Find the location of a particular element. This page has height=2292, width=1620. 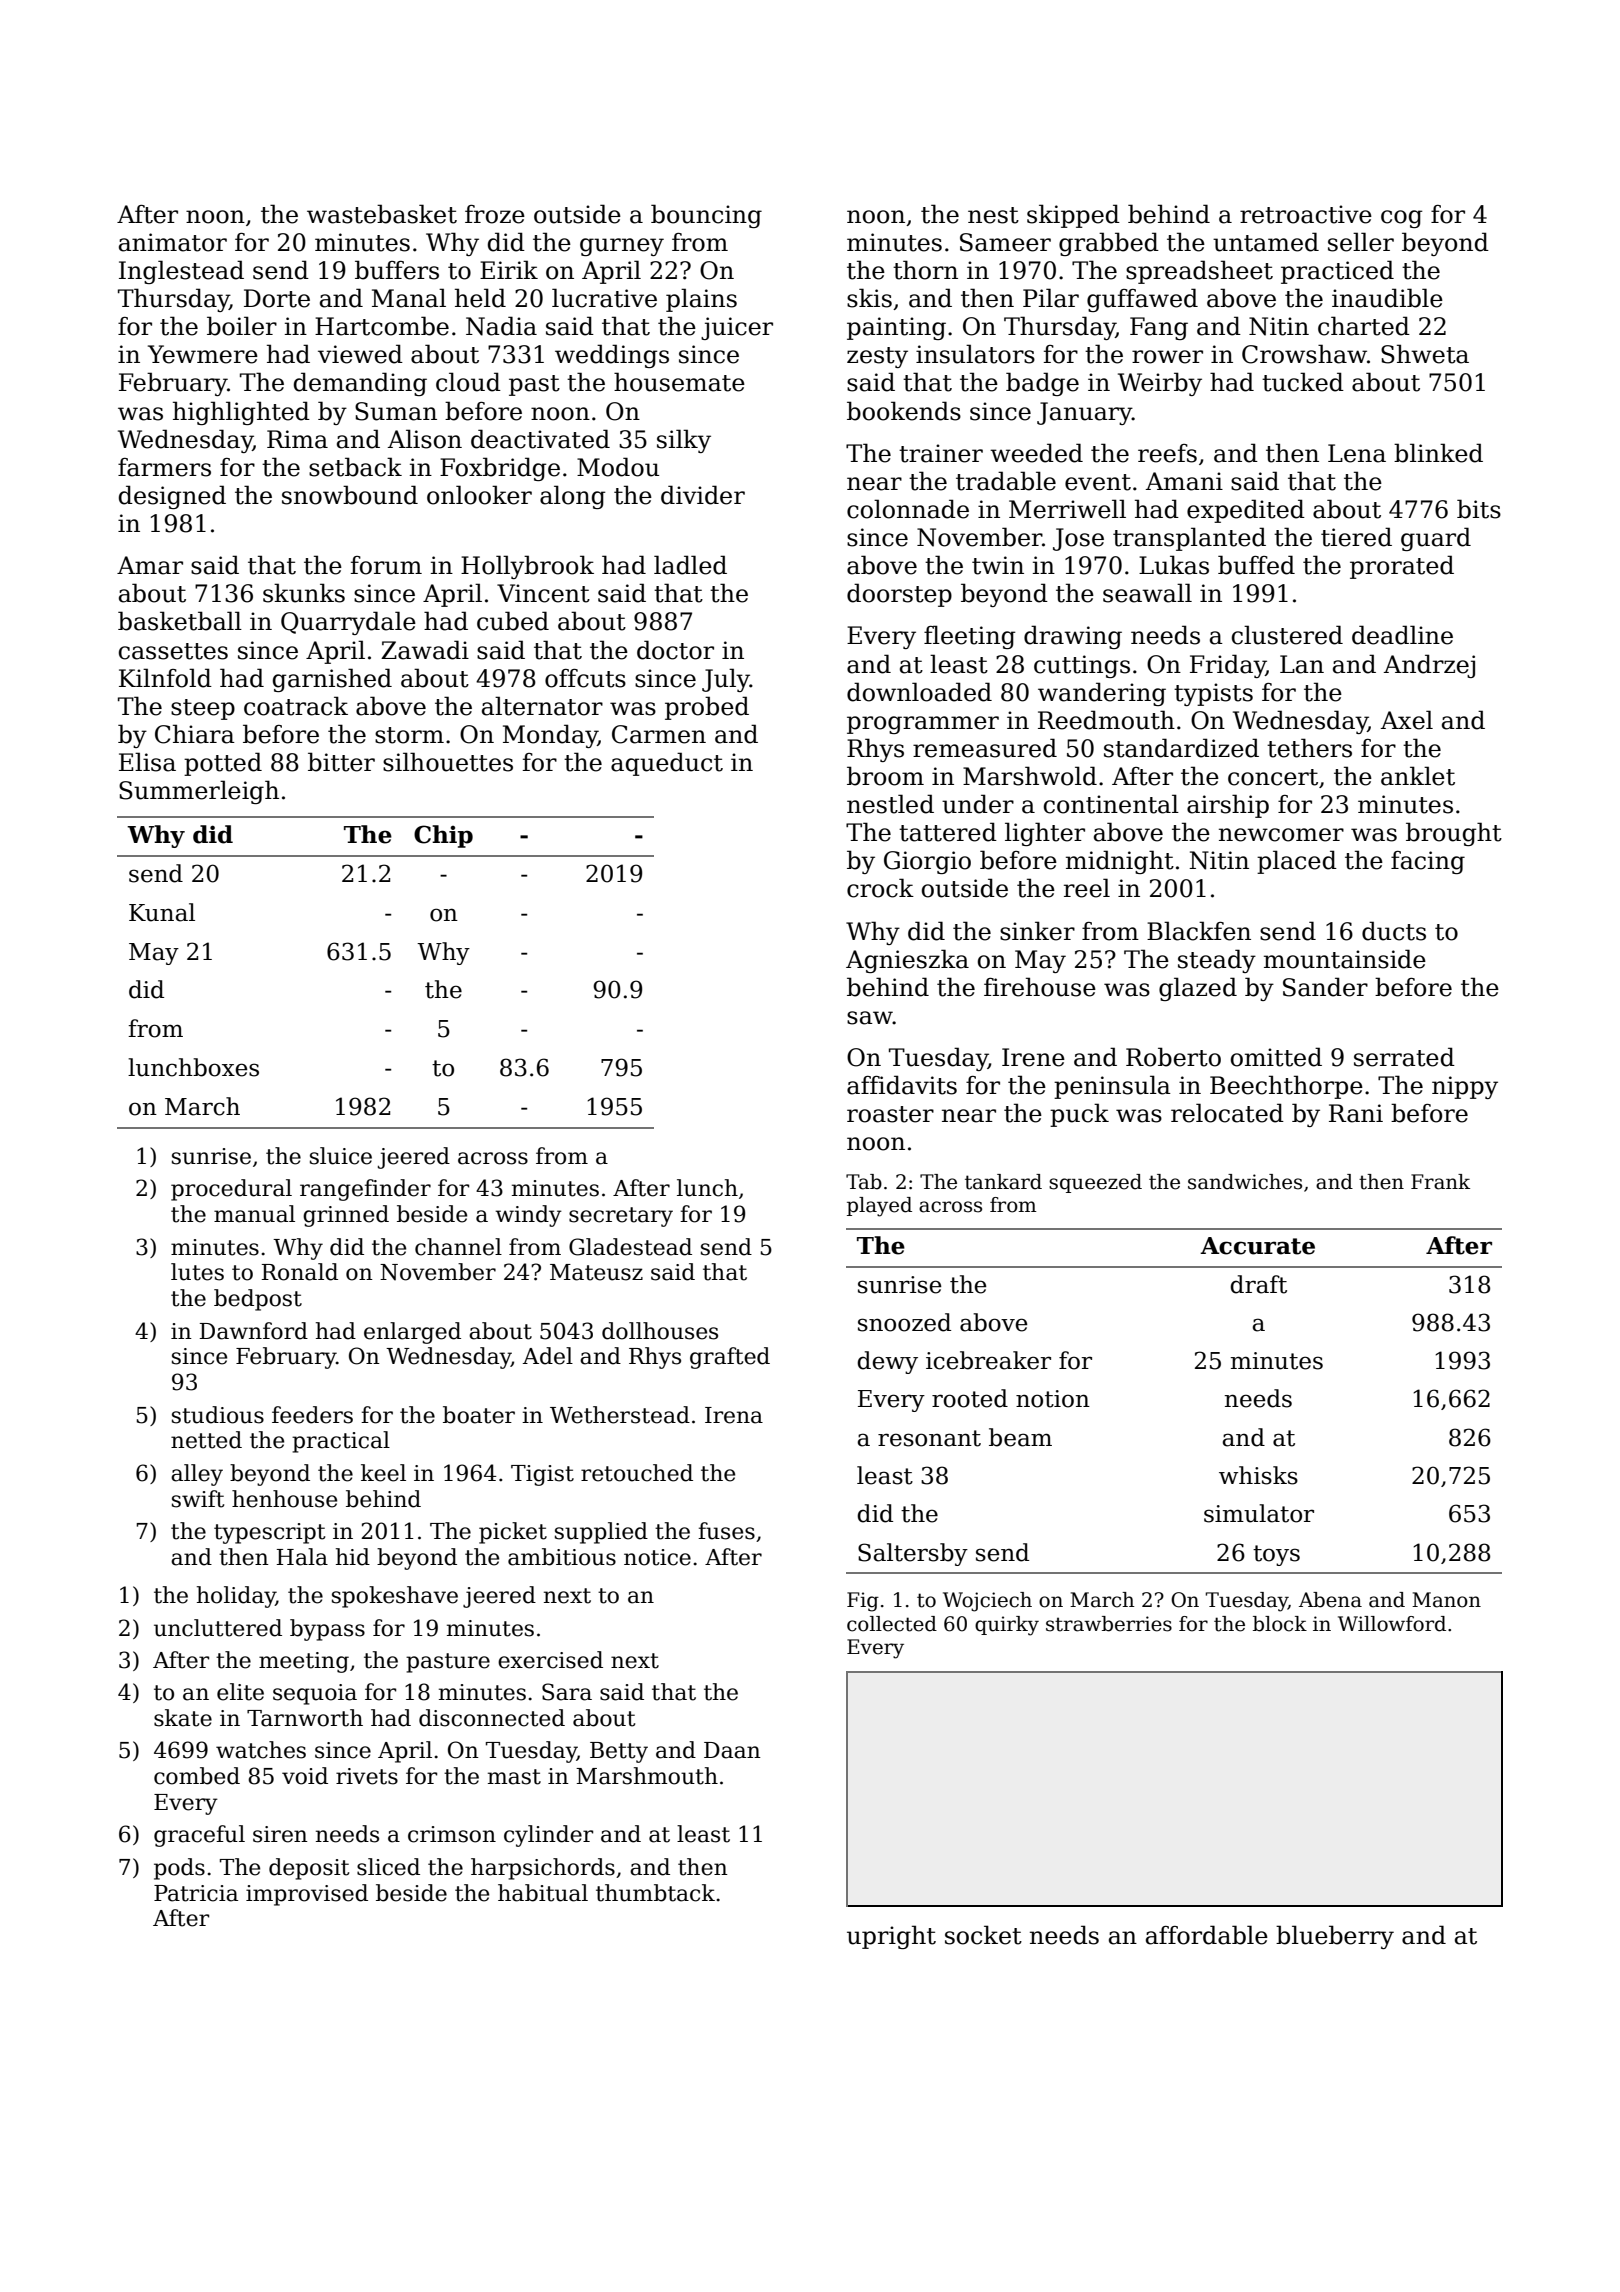

July is located at coordinates (726, 680).
